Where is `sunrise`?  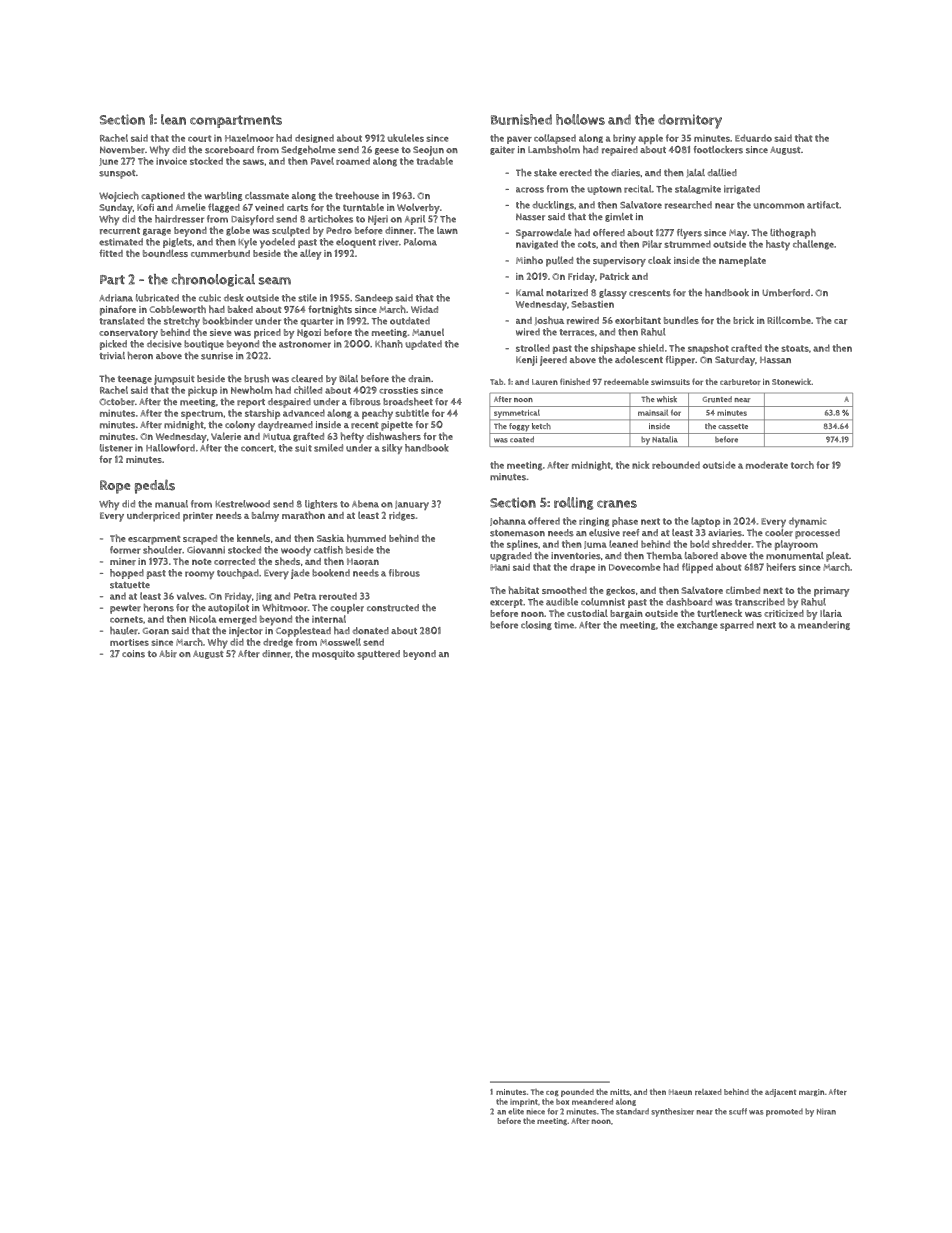
sunrise is located at coordinates (217, 356).
